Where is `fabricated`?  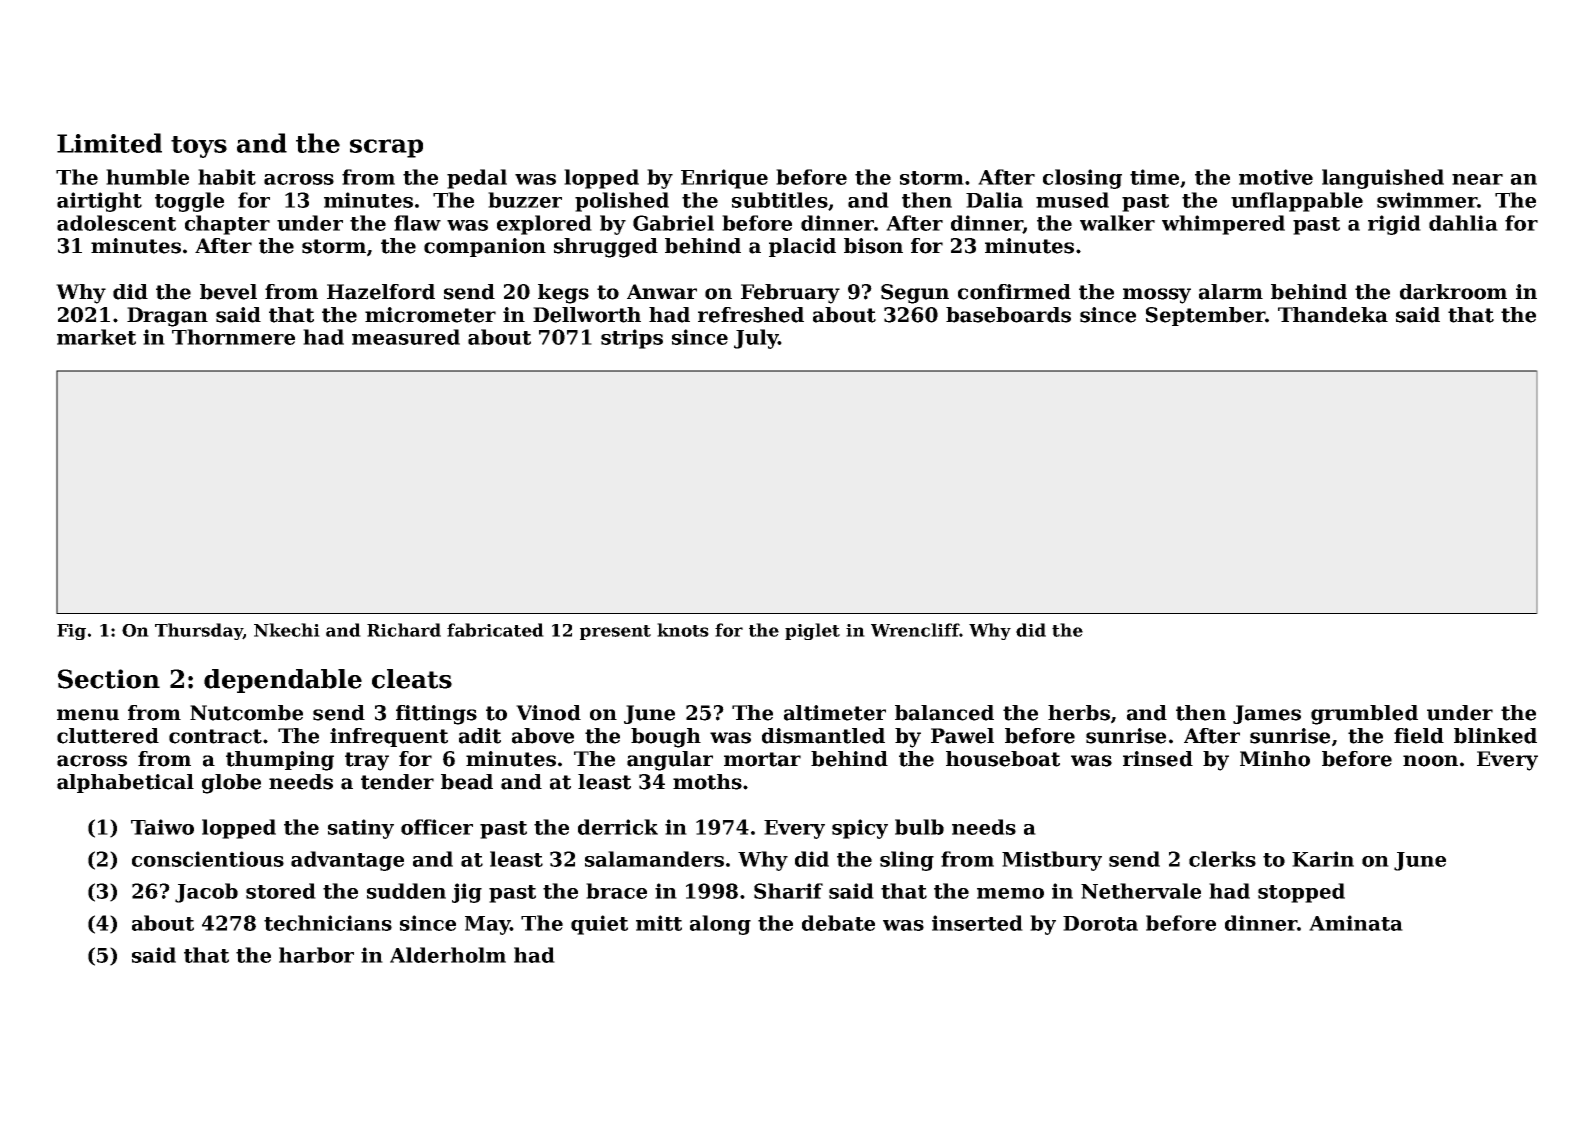
fabricated is located at coordinates (495, 630).
